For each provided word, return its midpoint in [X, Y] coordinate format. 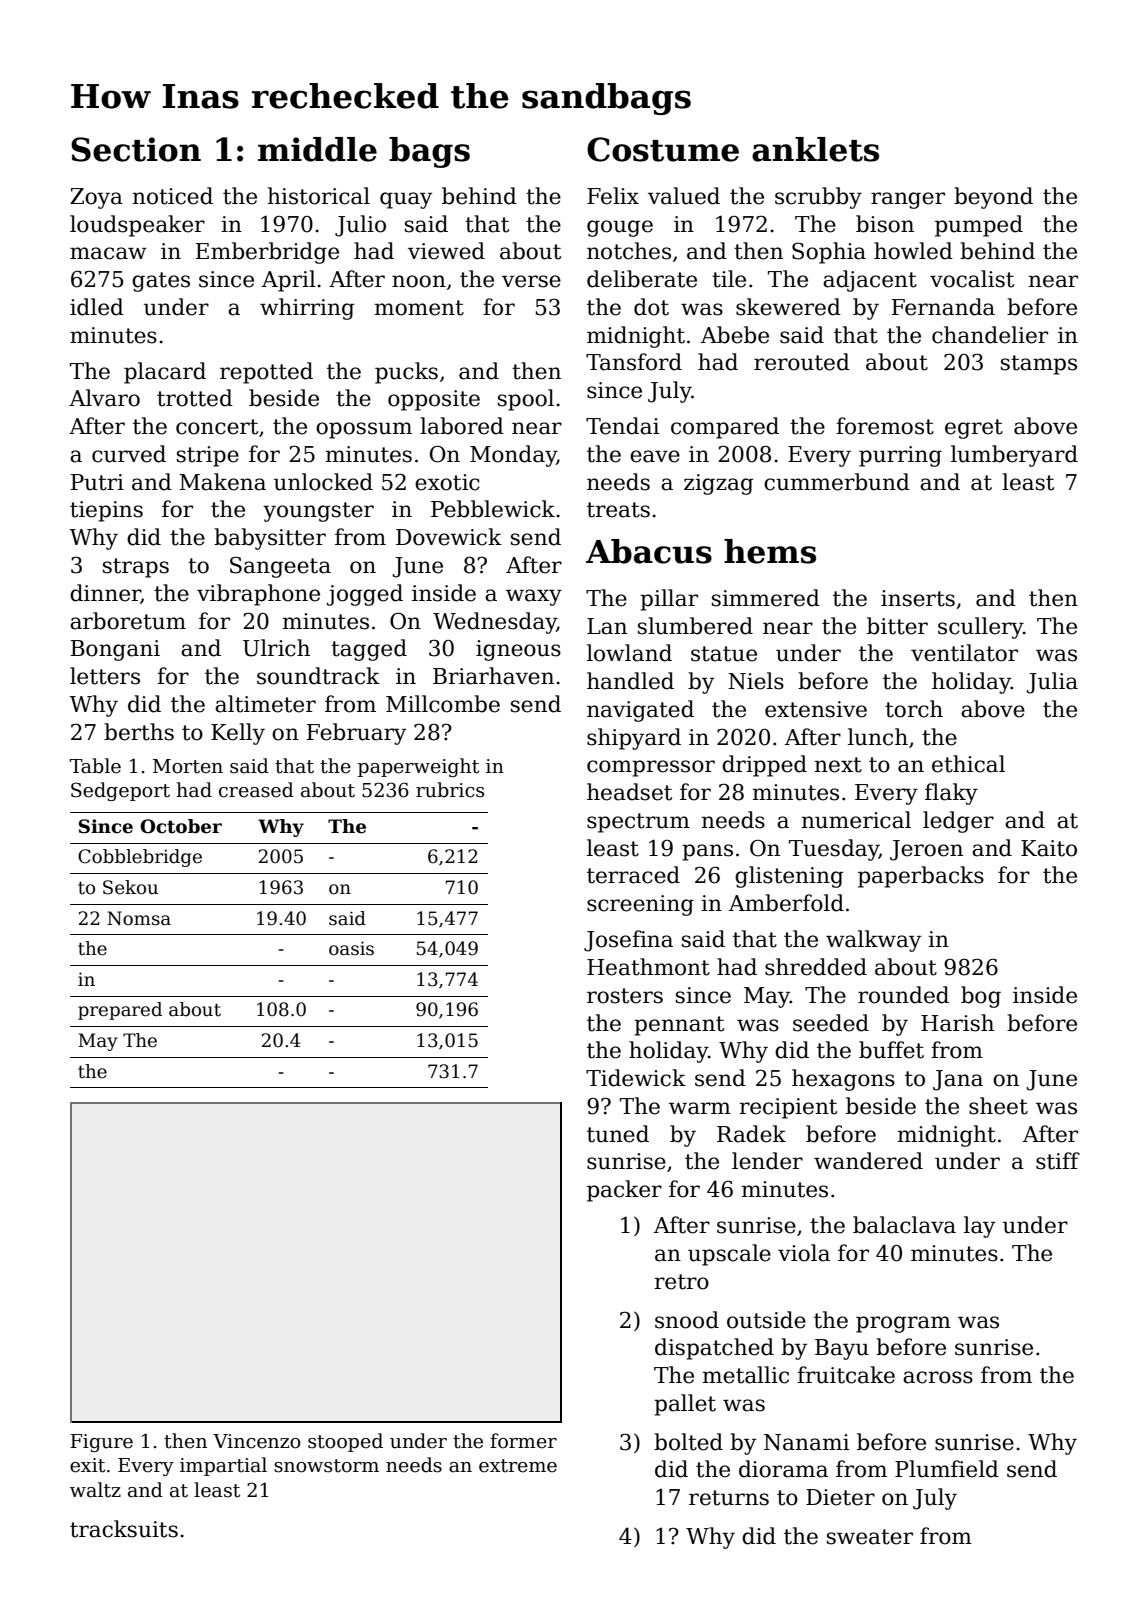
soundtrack [318, 676]
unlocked [323, 482]
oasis [351, 948]
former [523, 1441]
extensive [816, 709]
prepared [120, 1011]
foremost [885, 426]
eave [655, 456]
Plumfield [947, 1469]
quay [406, 200]
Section [136, 149]
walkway [873, 941]
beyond [993, 198]
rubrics [450, 790]
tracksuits [124, 1529]
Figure [101, 1443]
